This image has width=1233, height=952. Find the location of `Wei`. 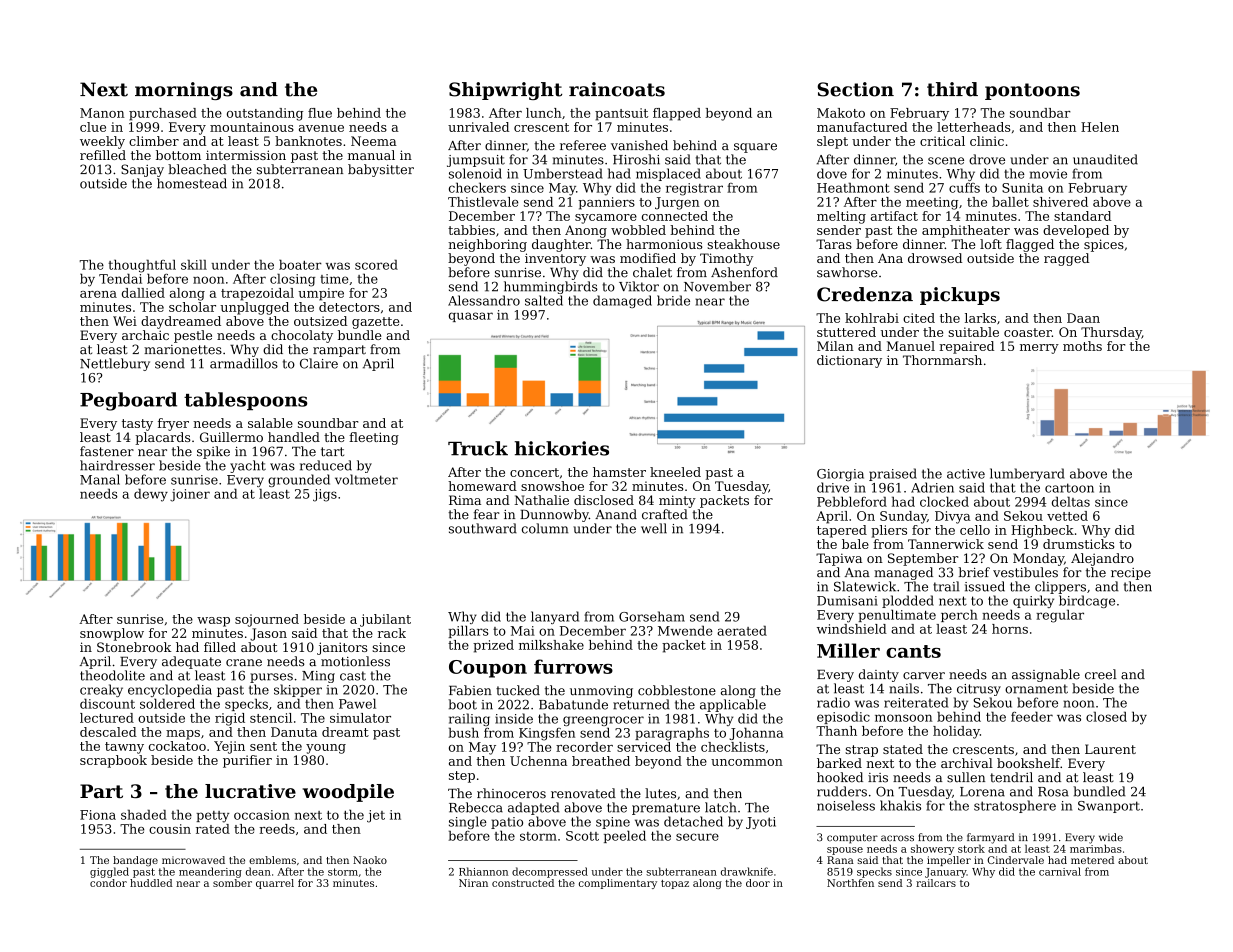

Wei is located at coordinates (125, 321).
